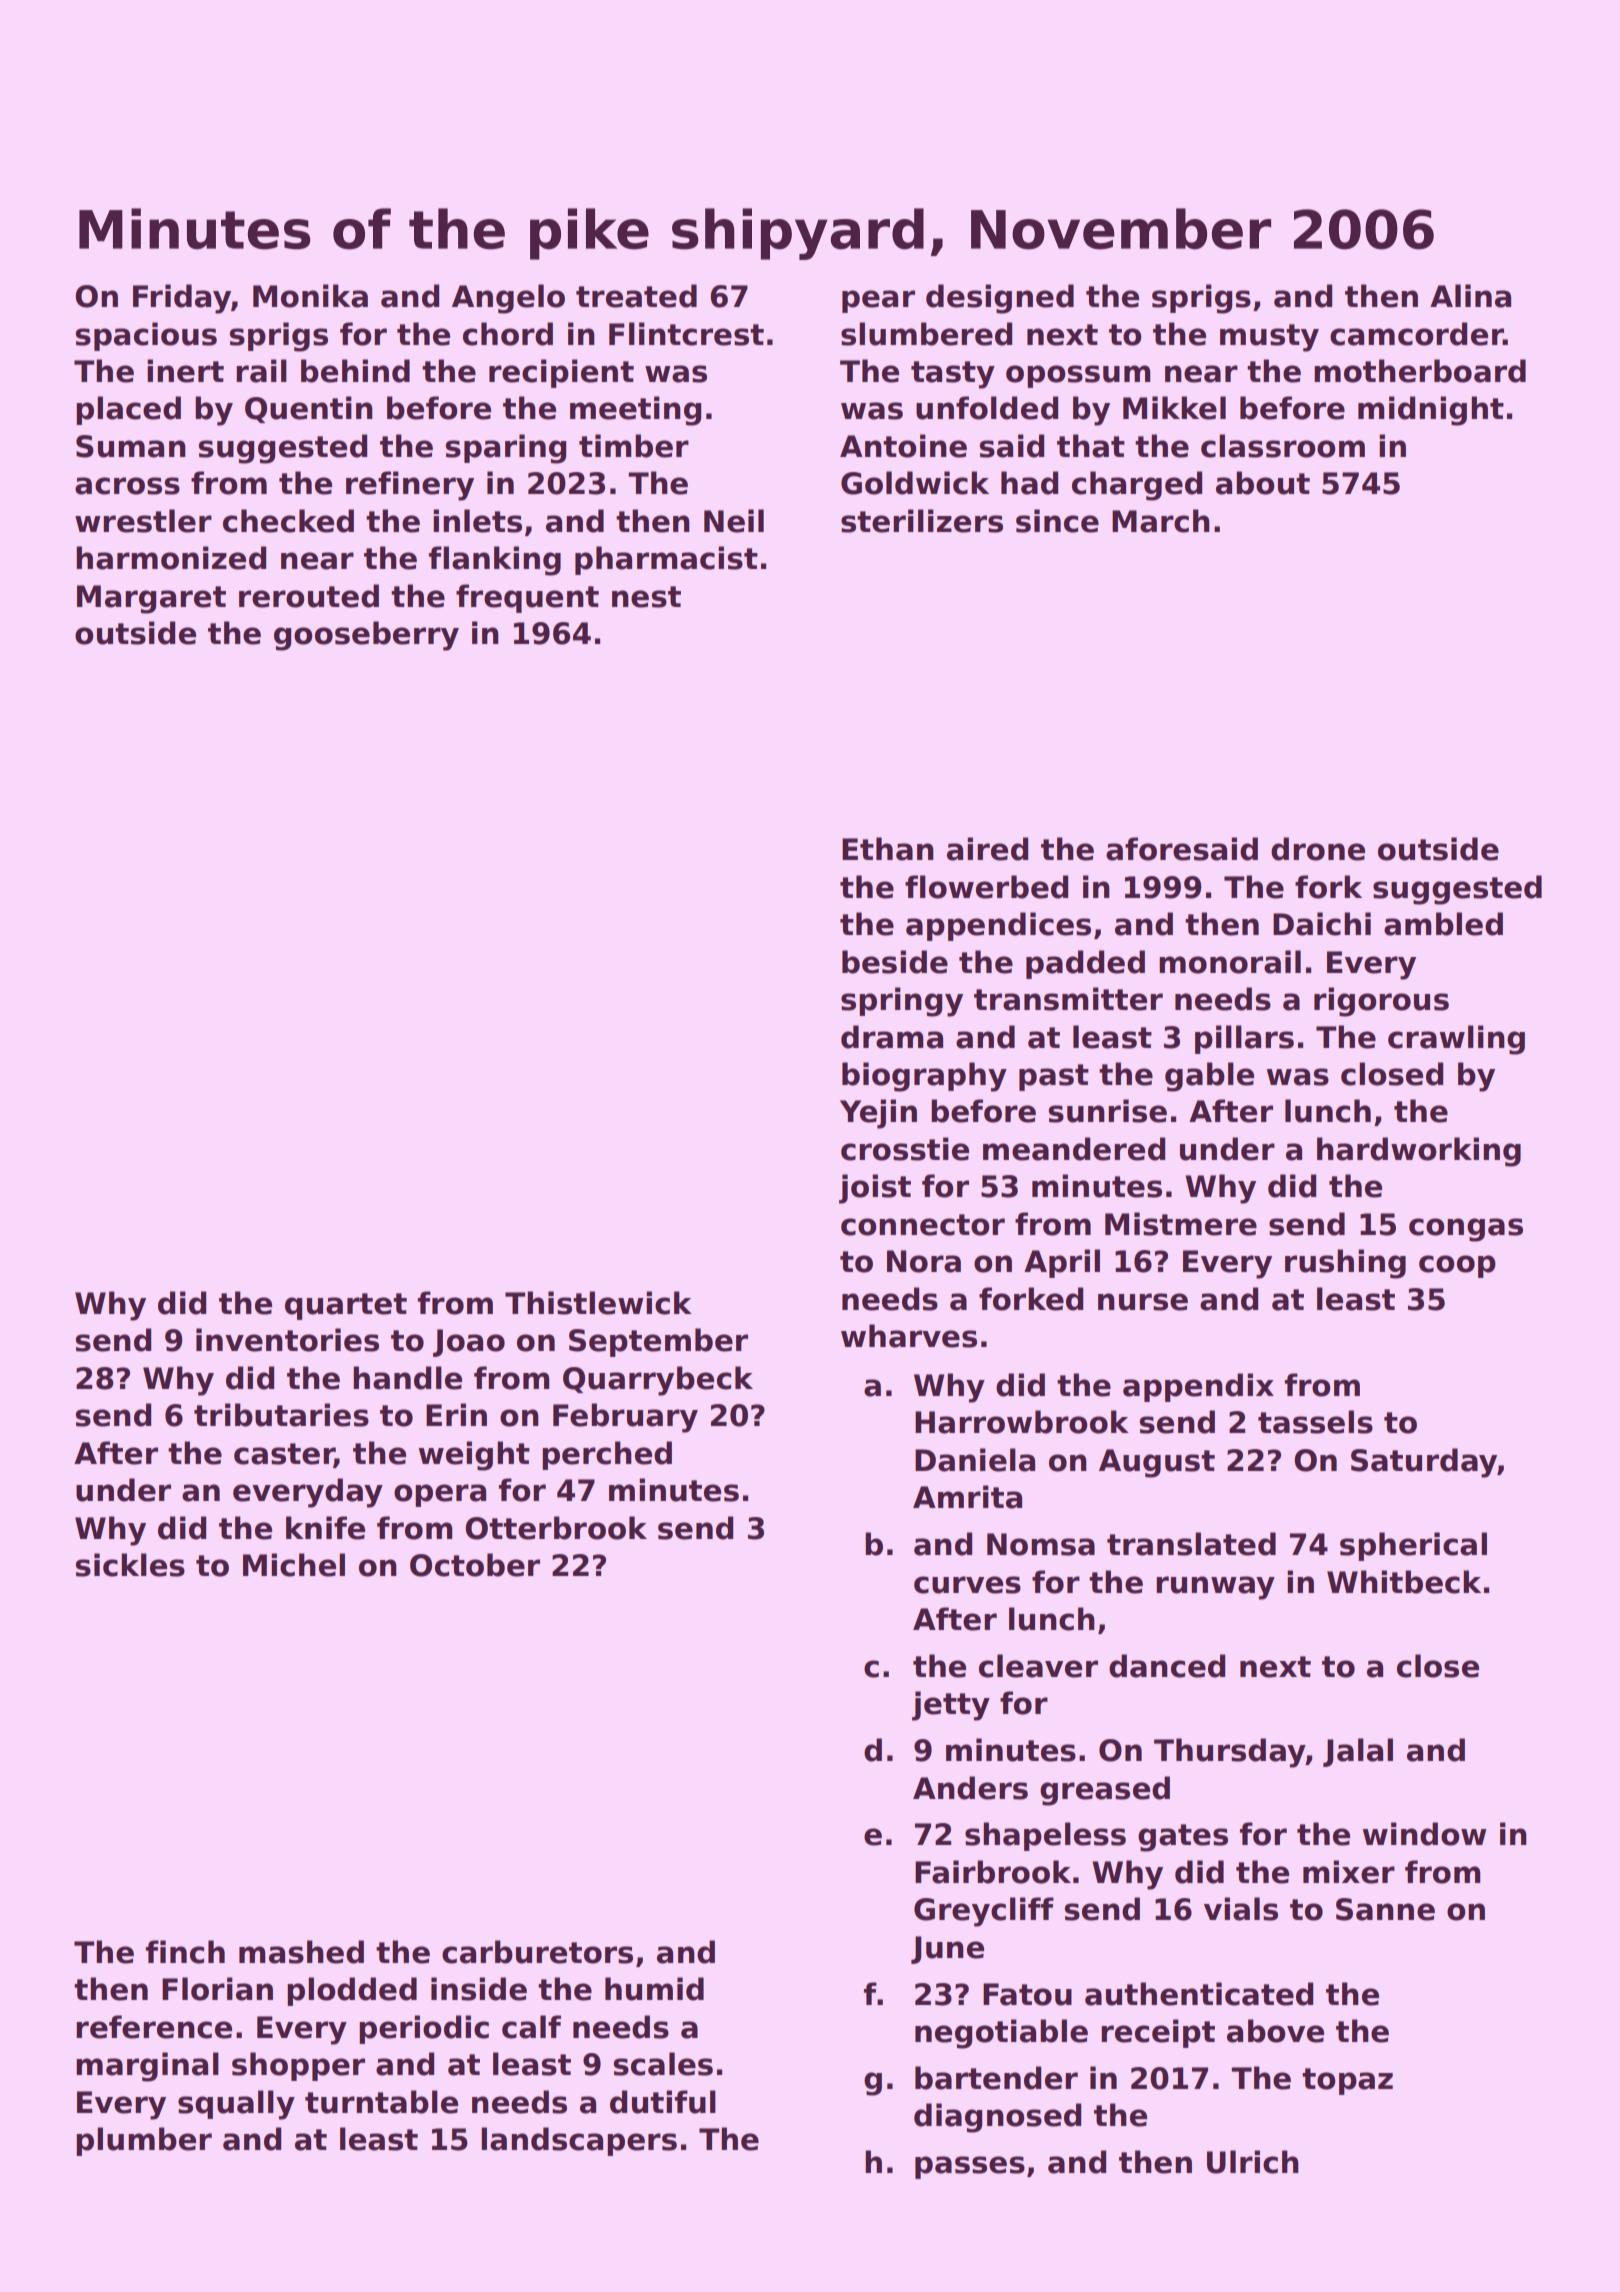  What do you see at coordinates (508, 334) in the image?
I see `chord` at bounding box center [508, 334].
